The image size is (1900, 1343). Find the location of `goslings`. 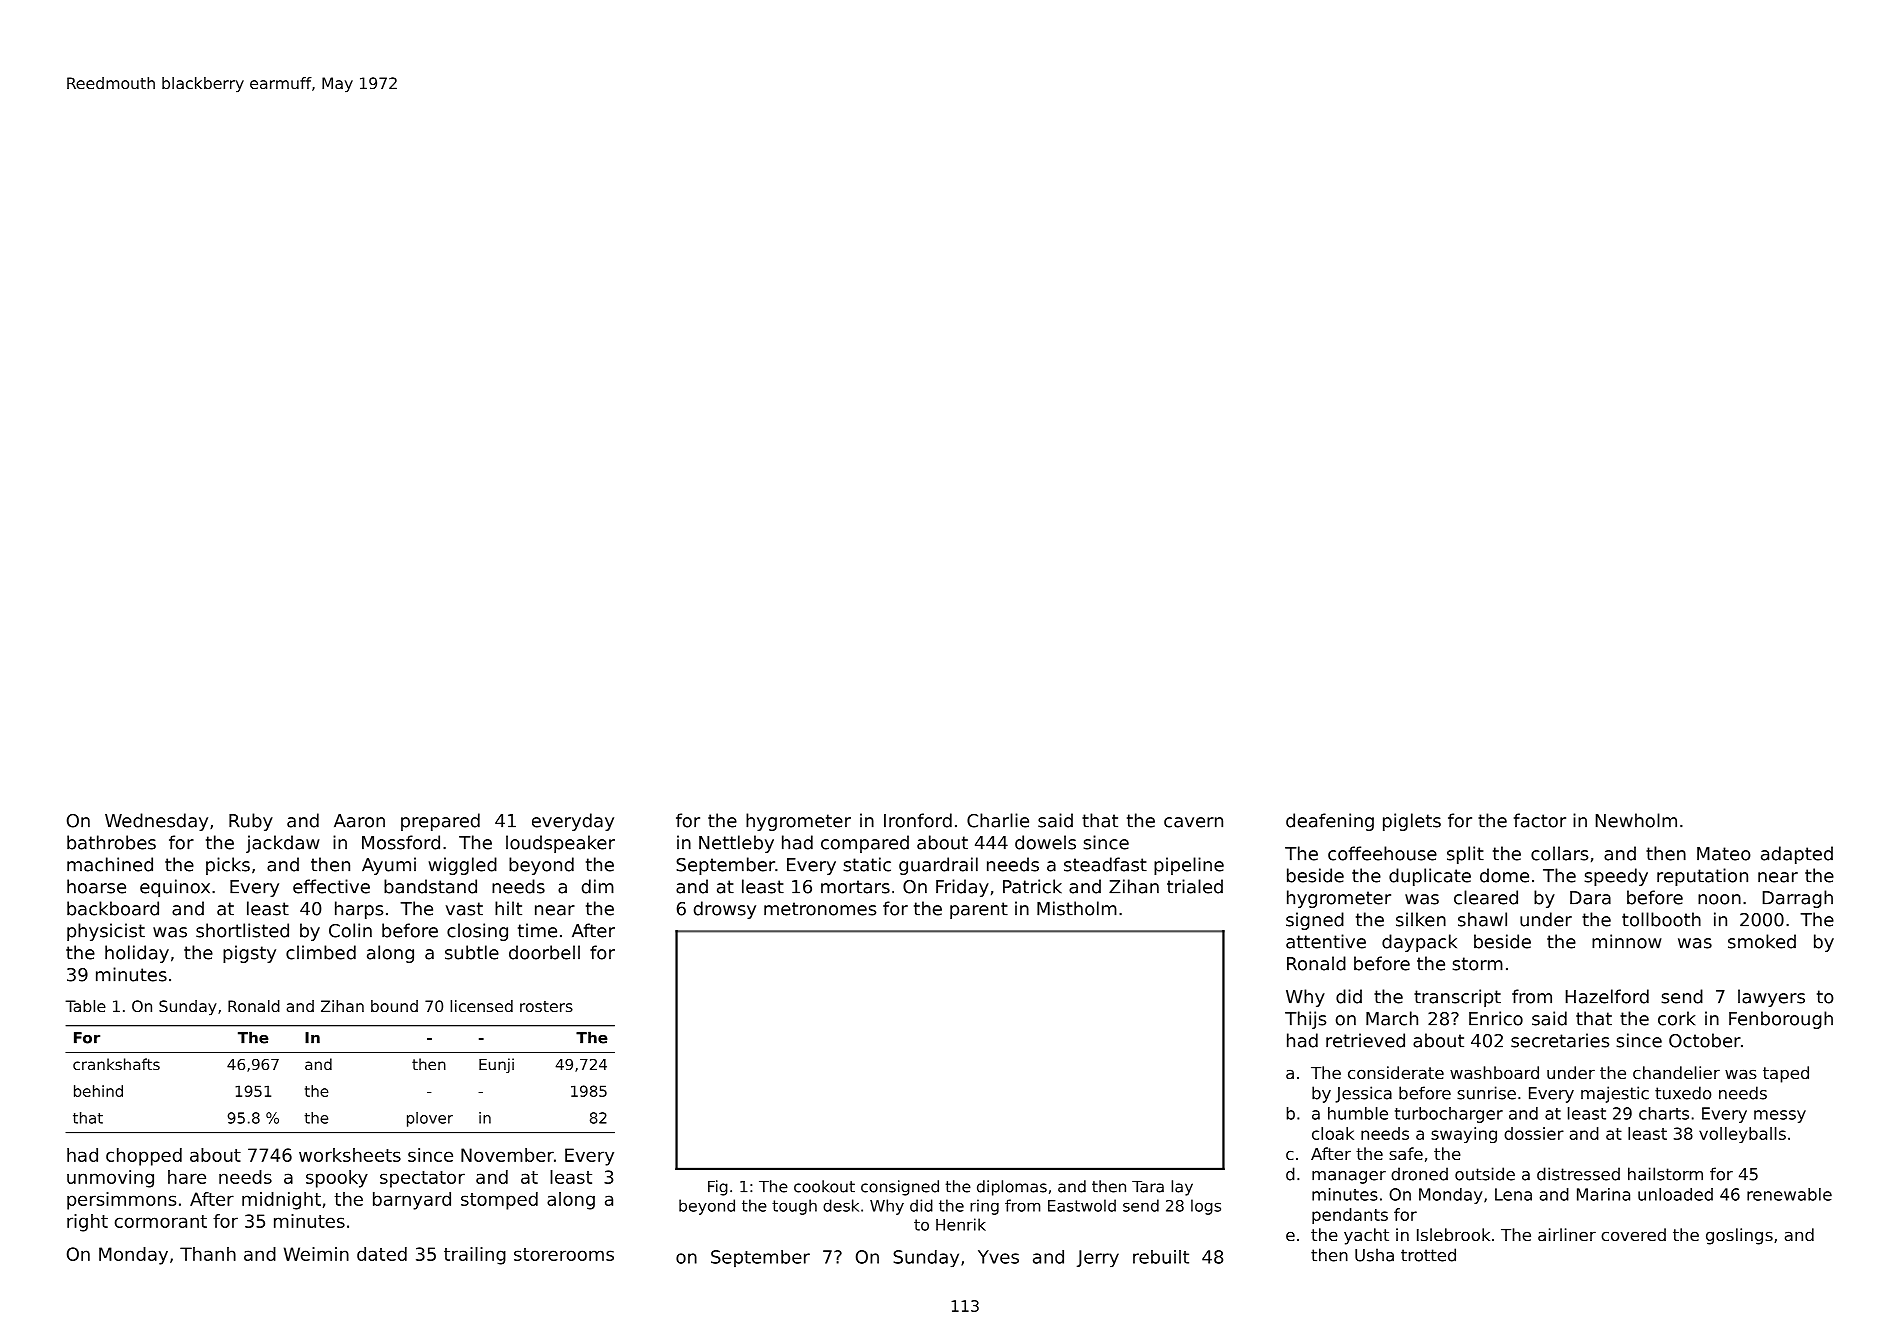

goslings is located at coordinates (1739, 1236).
